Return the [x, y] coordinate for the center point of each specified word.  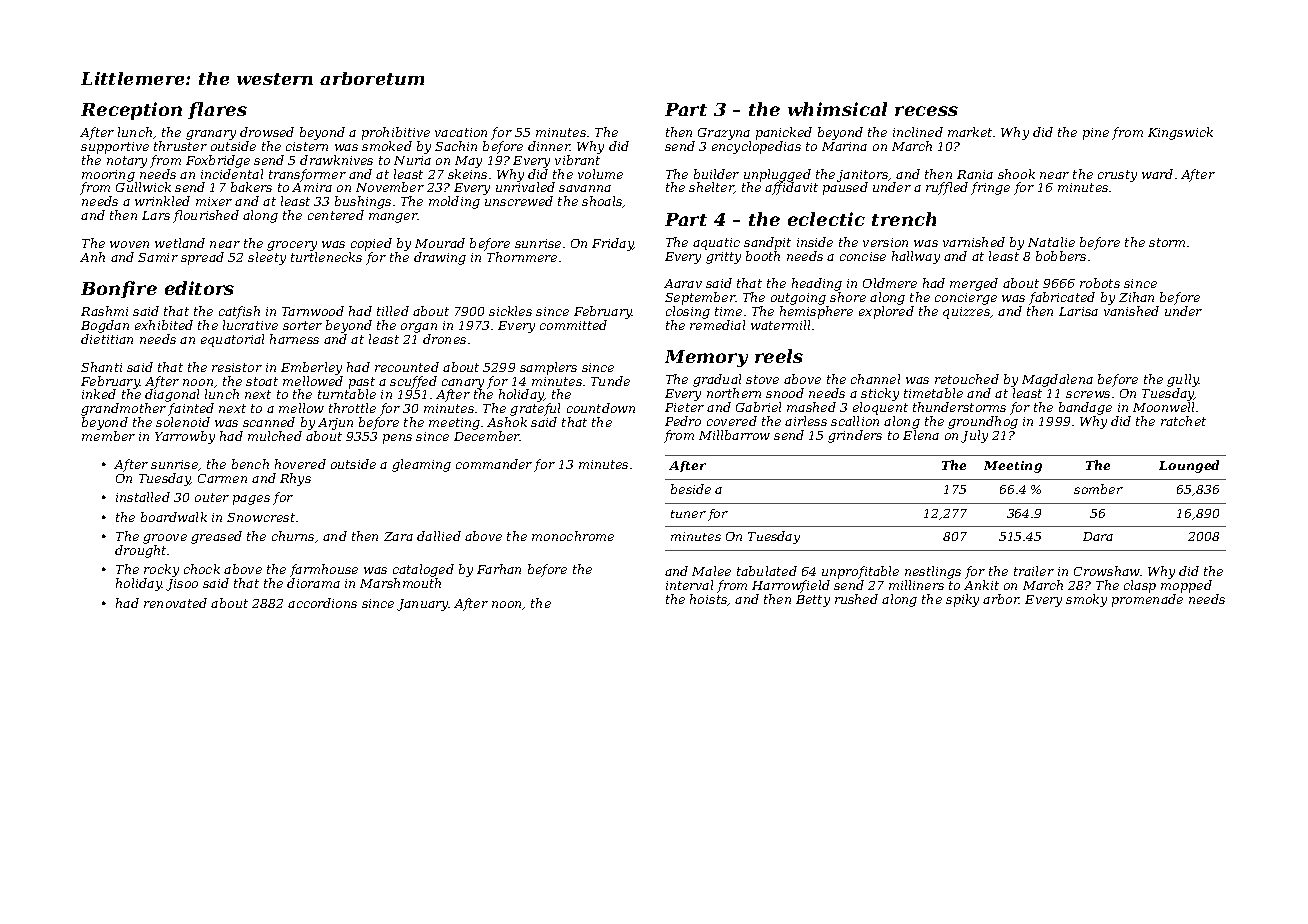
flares [217, 110]
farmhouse [324, 570]
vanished [1131, 311]
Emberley [311, 368]
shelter [711, 188]
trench [904, 219]
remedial [717, 325]
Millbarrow [734, 435]
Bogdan [105, 326]
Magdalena [1057, 380]
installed [143, 497]
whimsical [837, 109]
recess [926, 111]
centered [336, 215]
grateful [535, 409]
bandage [1085, 408]
